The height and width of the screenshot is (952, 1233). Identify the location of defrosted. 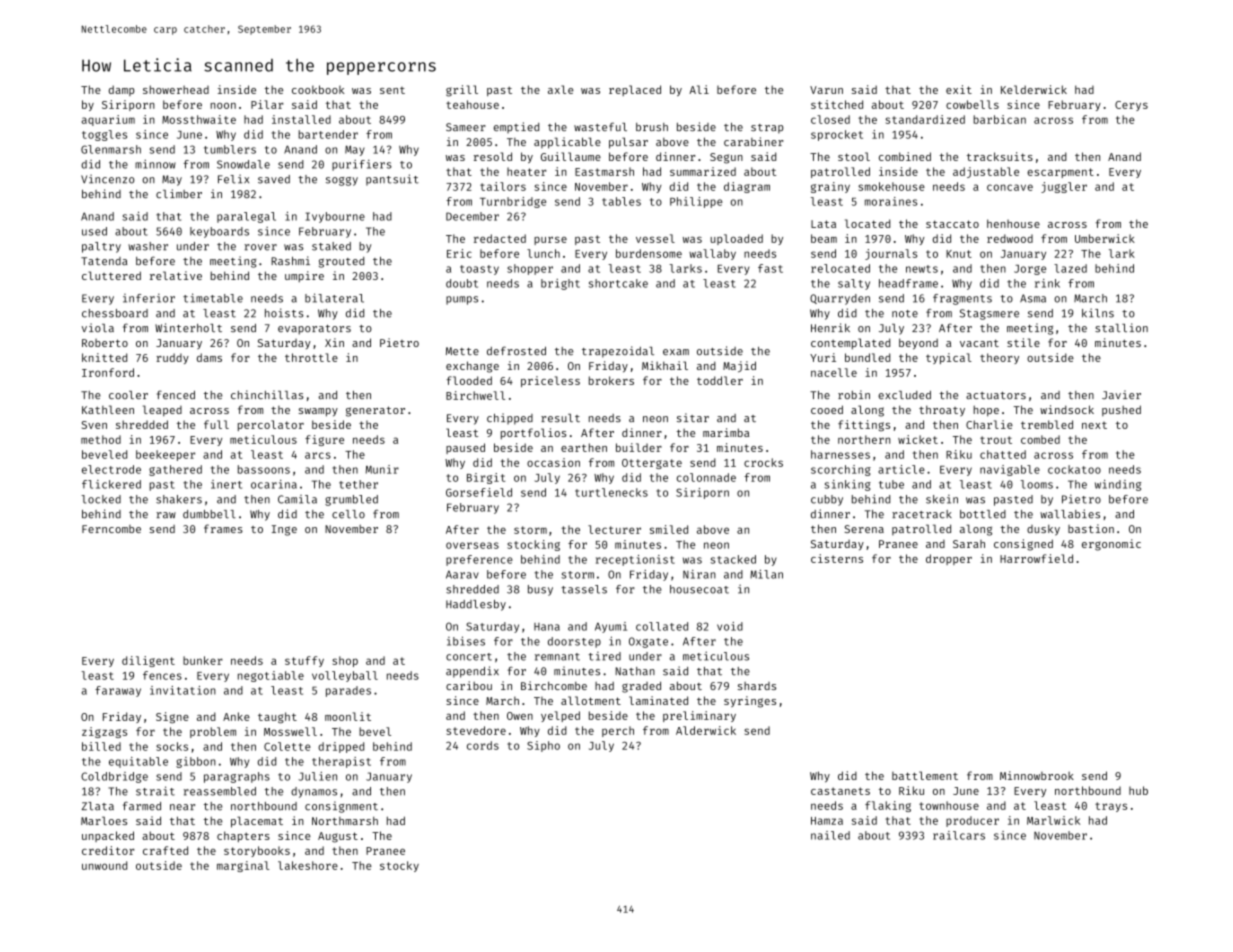
(516, 350).
